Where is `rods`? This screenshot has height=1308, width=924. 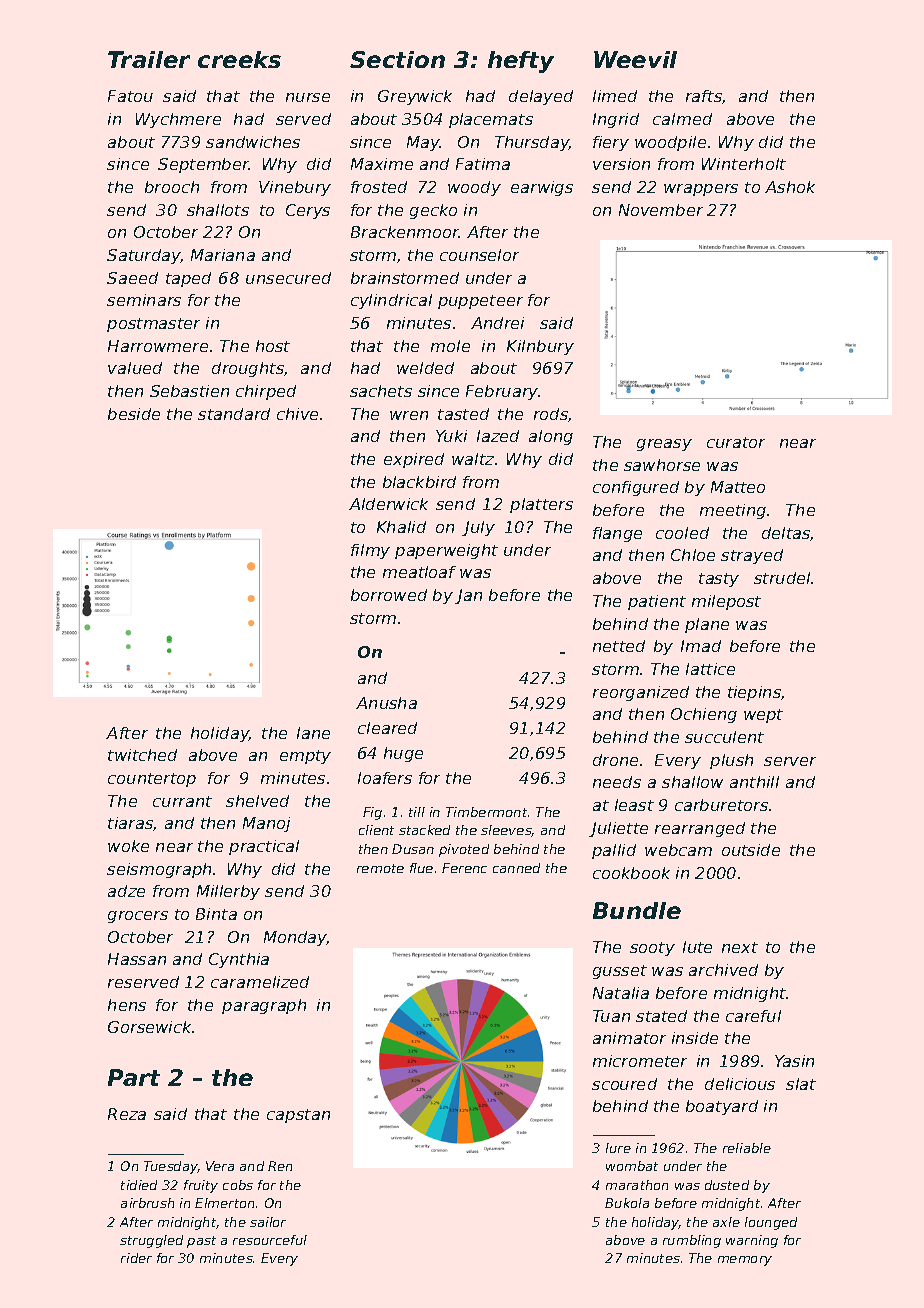 rods is located at coordinates (551, 414).
